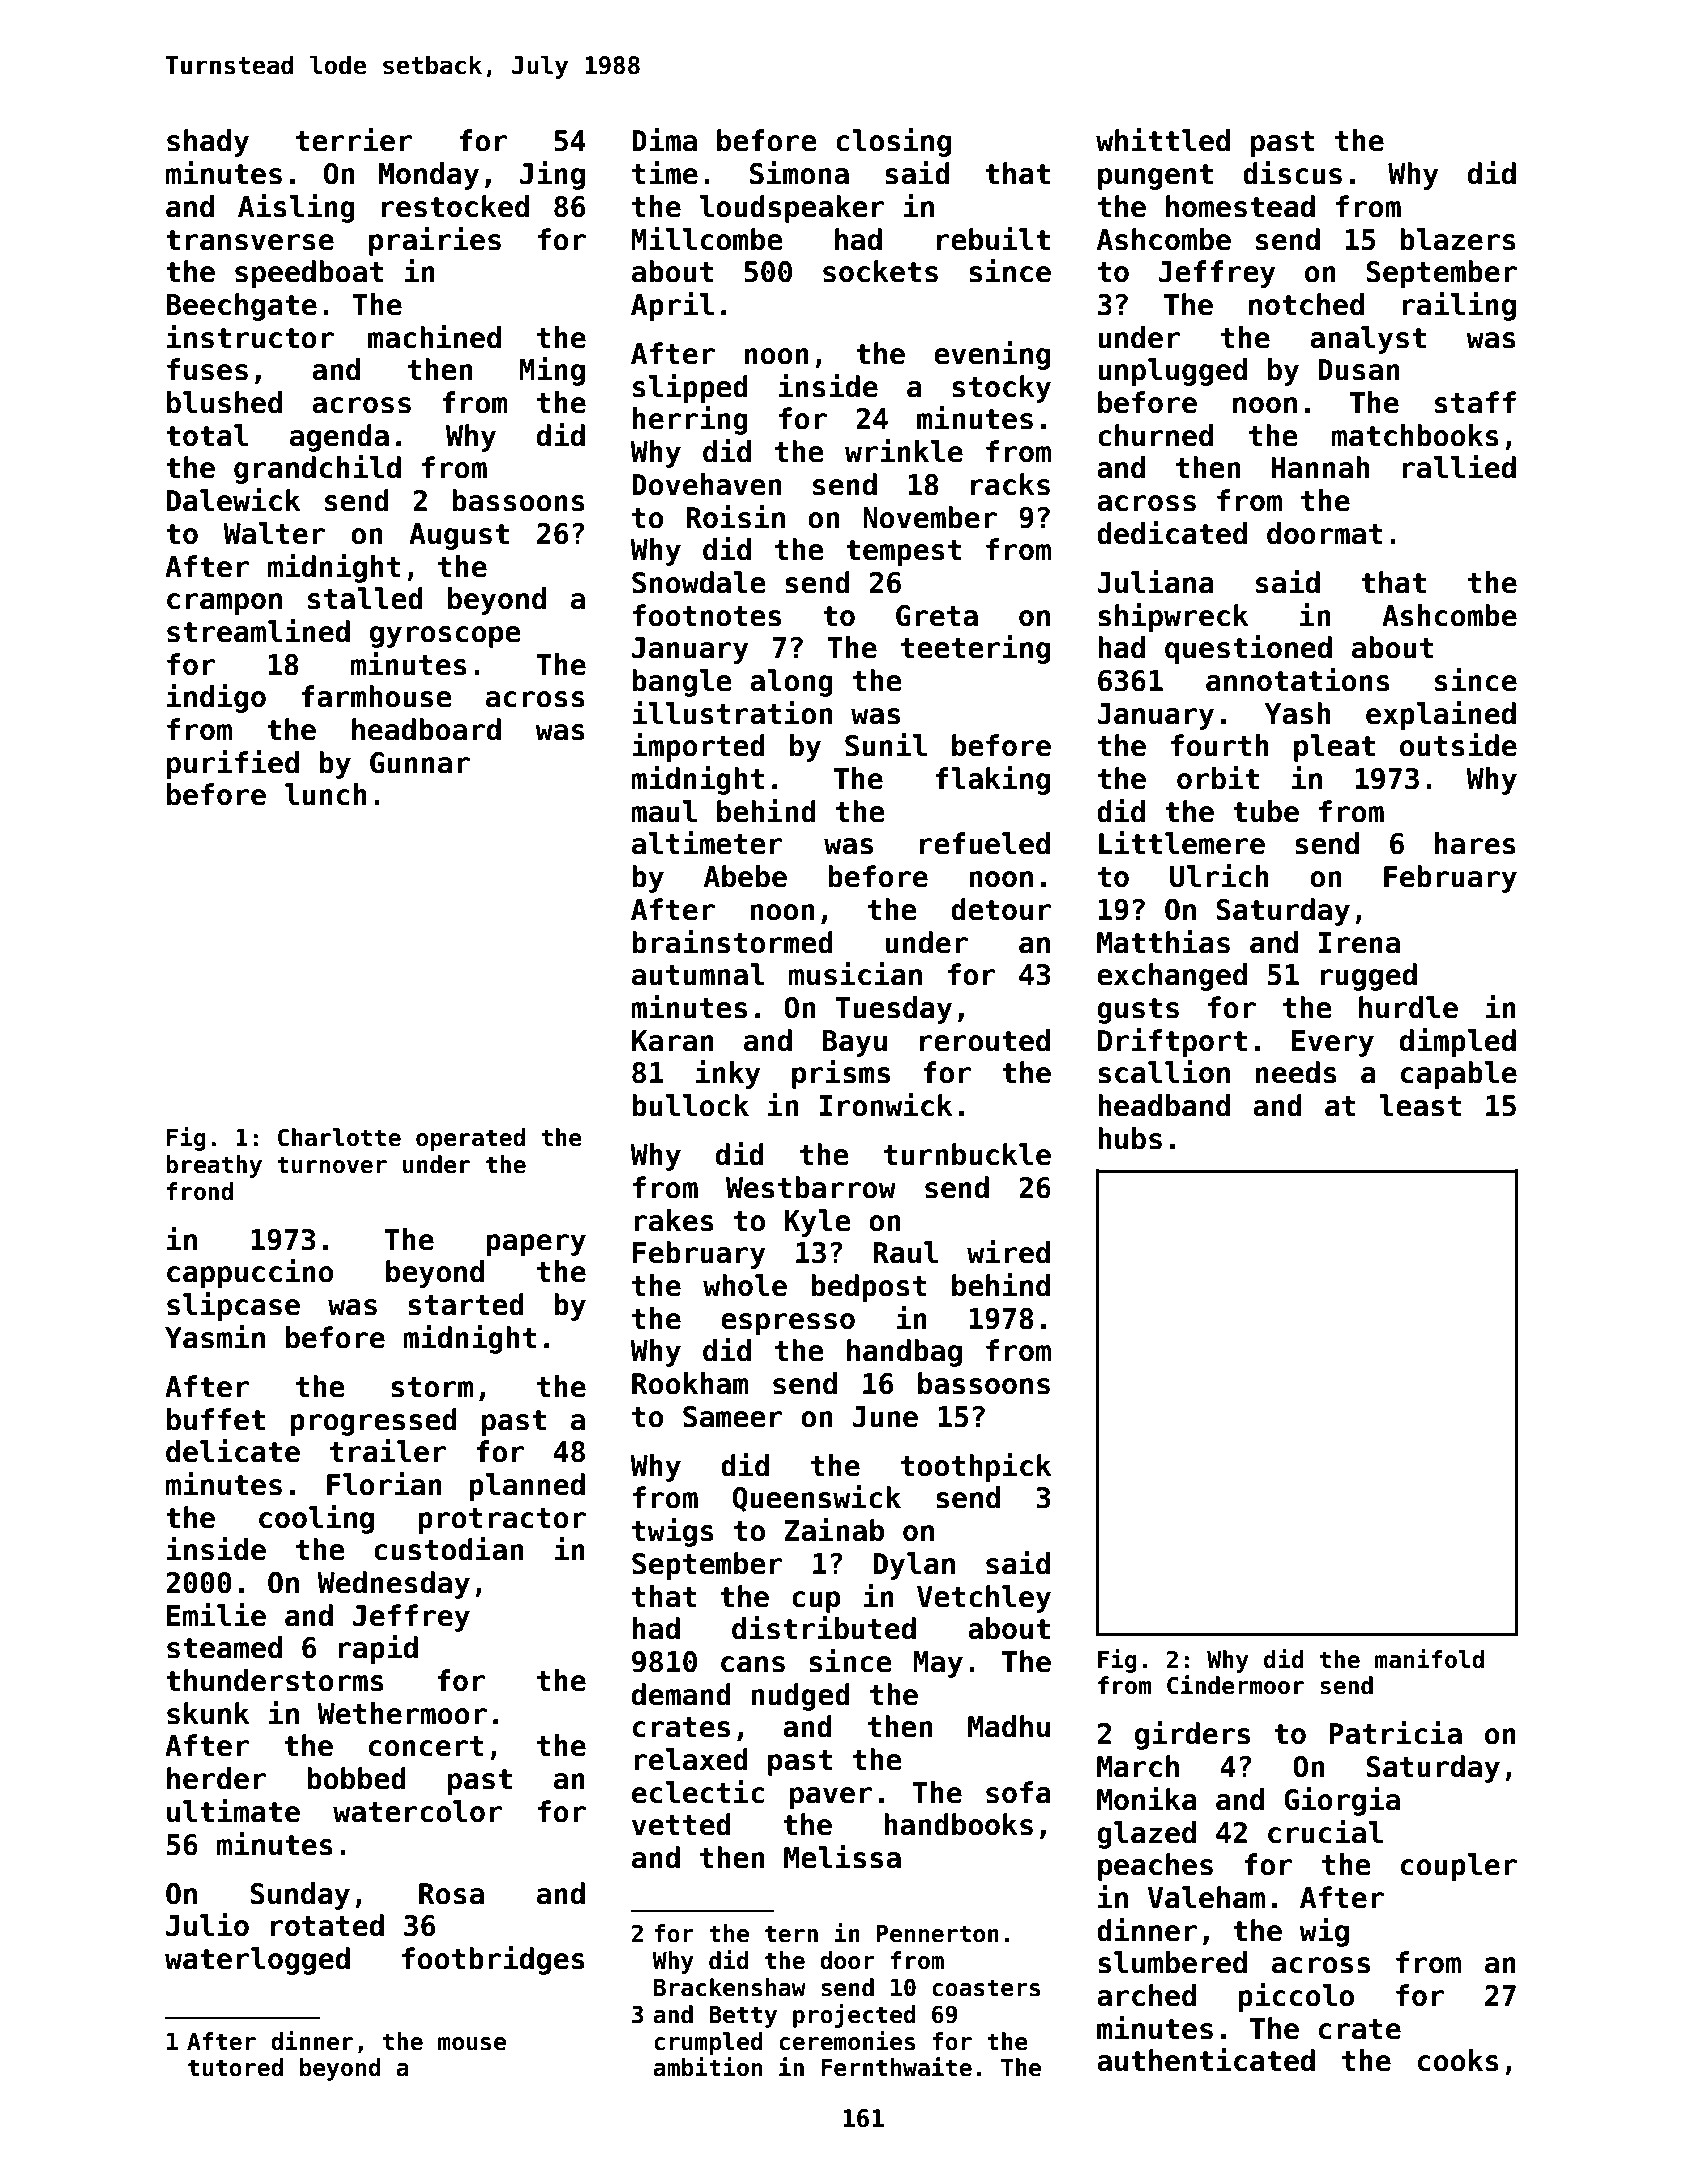 This document has width=1683, height=2178. I want to click on autumnal, so click(698, 974).
